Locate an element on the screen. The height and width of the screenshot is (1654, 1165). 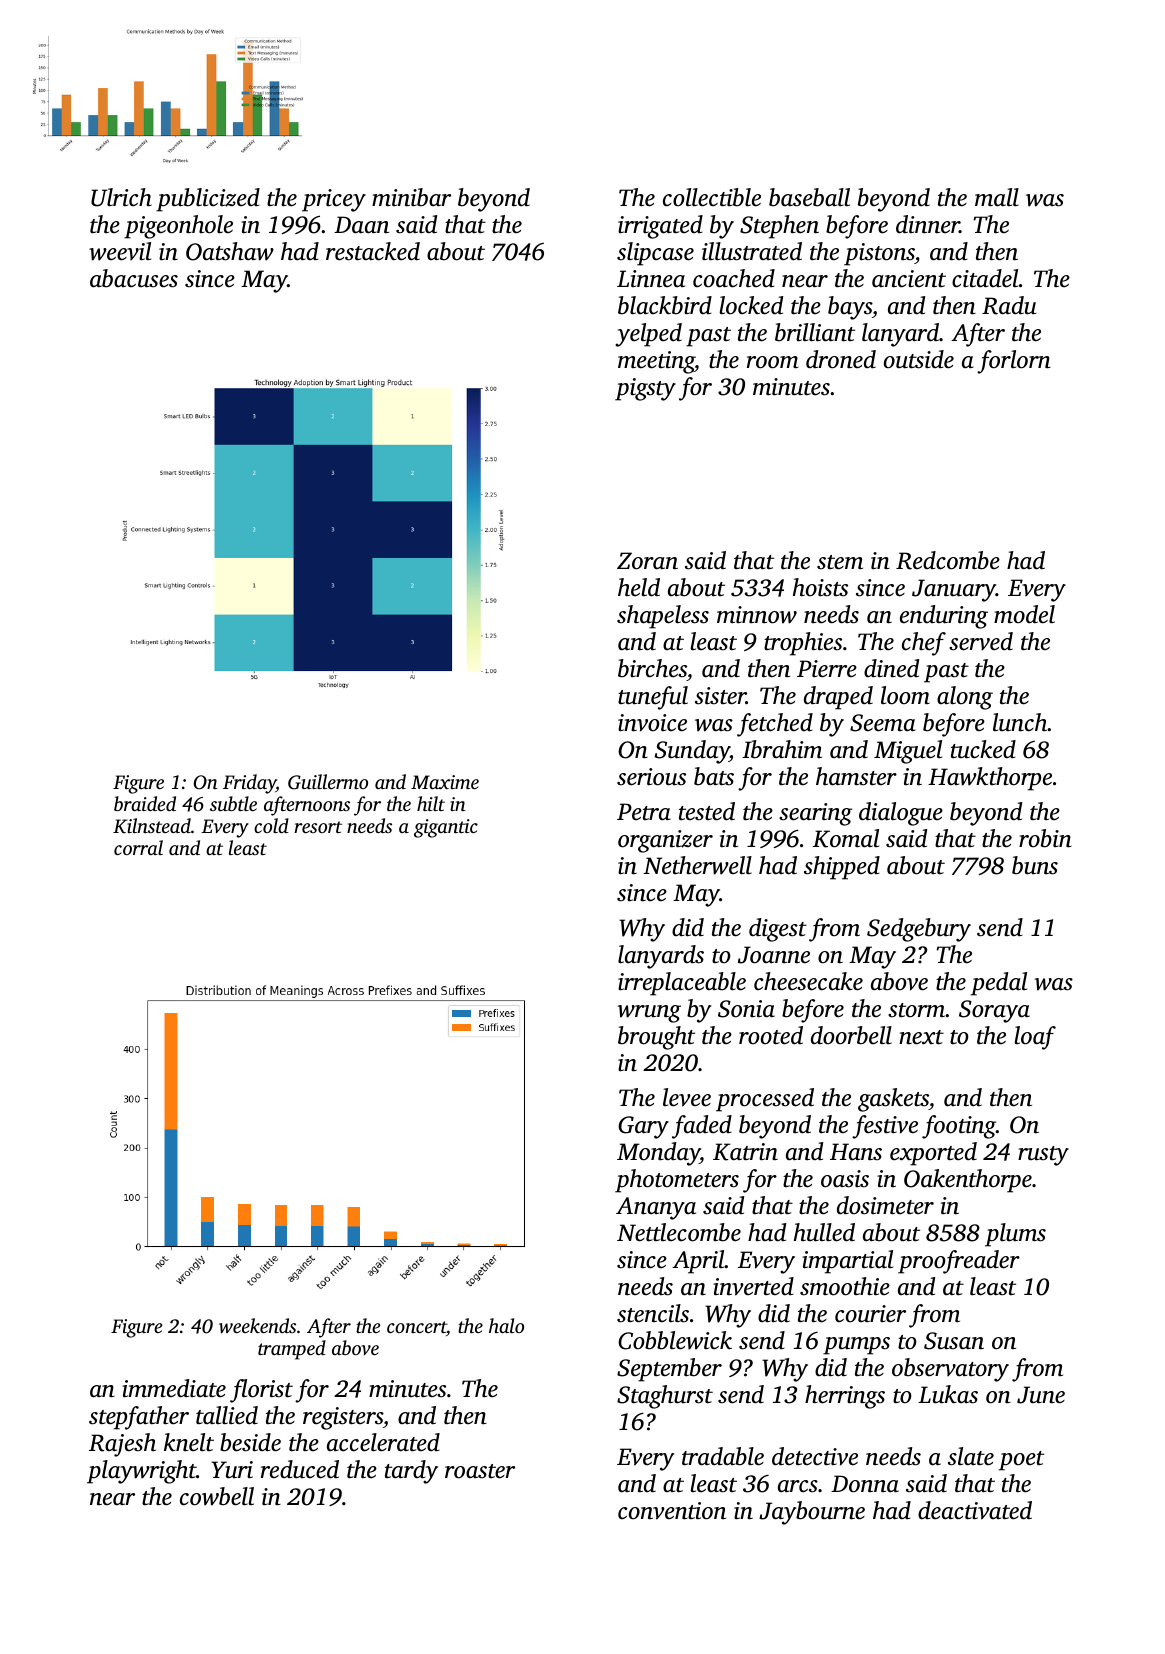
tardy is located at coordinates (411, 1472).
